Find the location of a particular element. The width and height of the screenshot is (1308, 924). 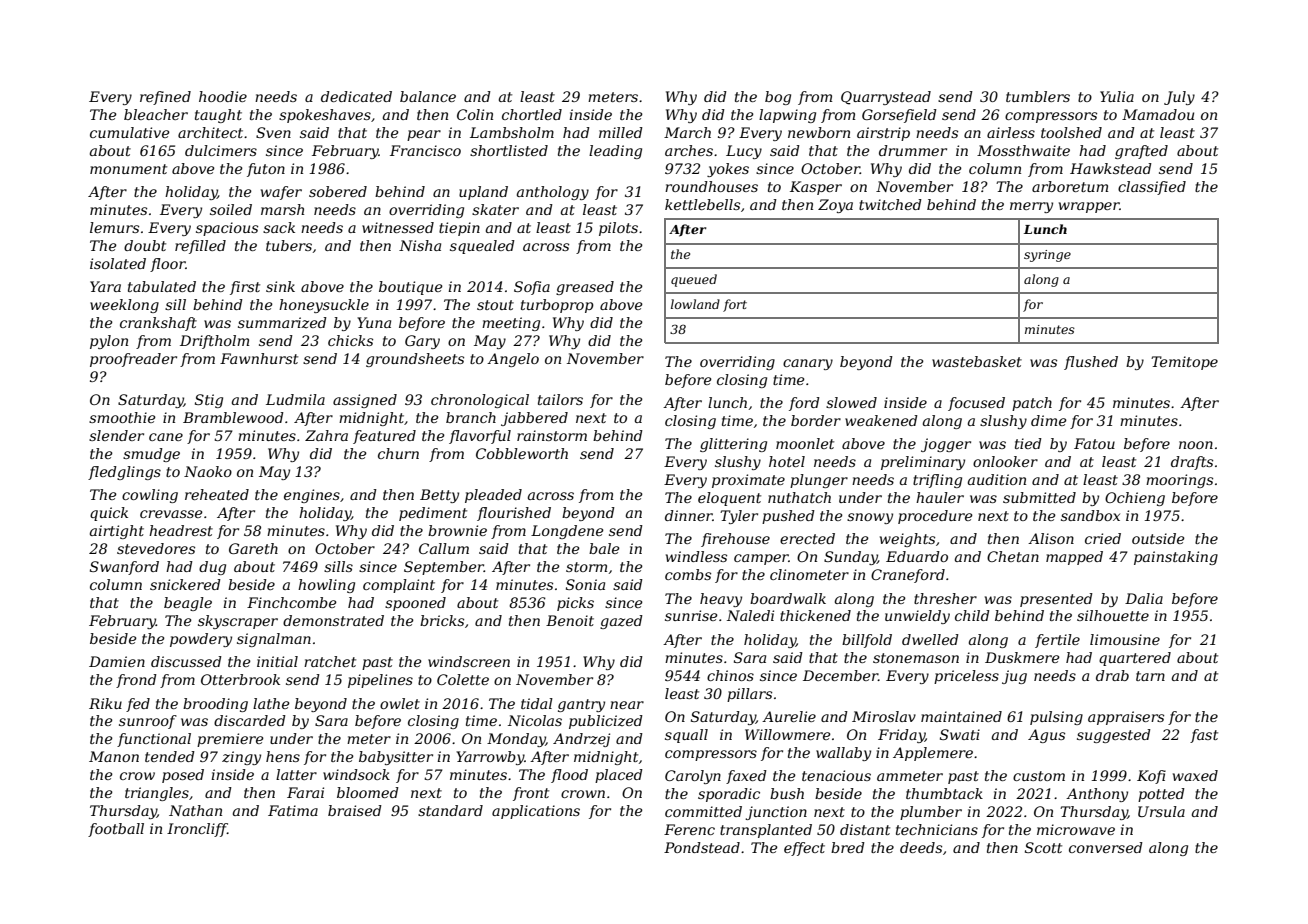

Fawnhurst is located at coordinates (259, 358).
